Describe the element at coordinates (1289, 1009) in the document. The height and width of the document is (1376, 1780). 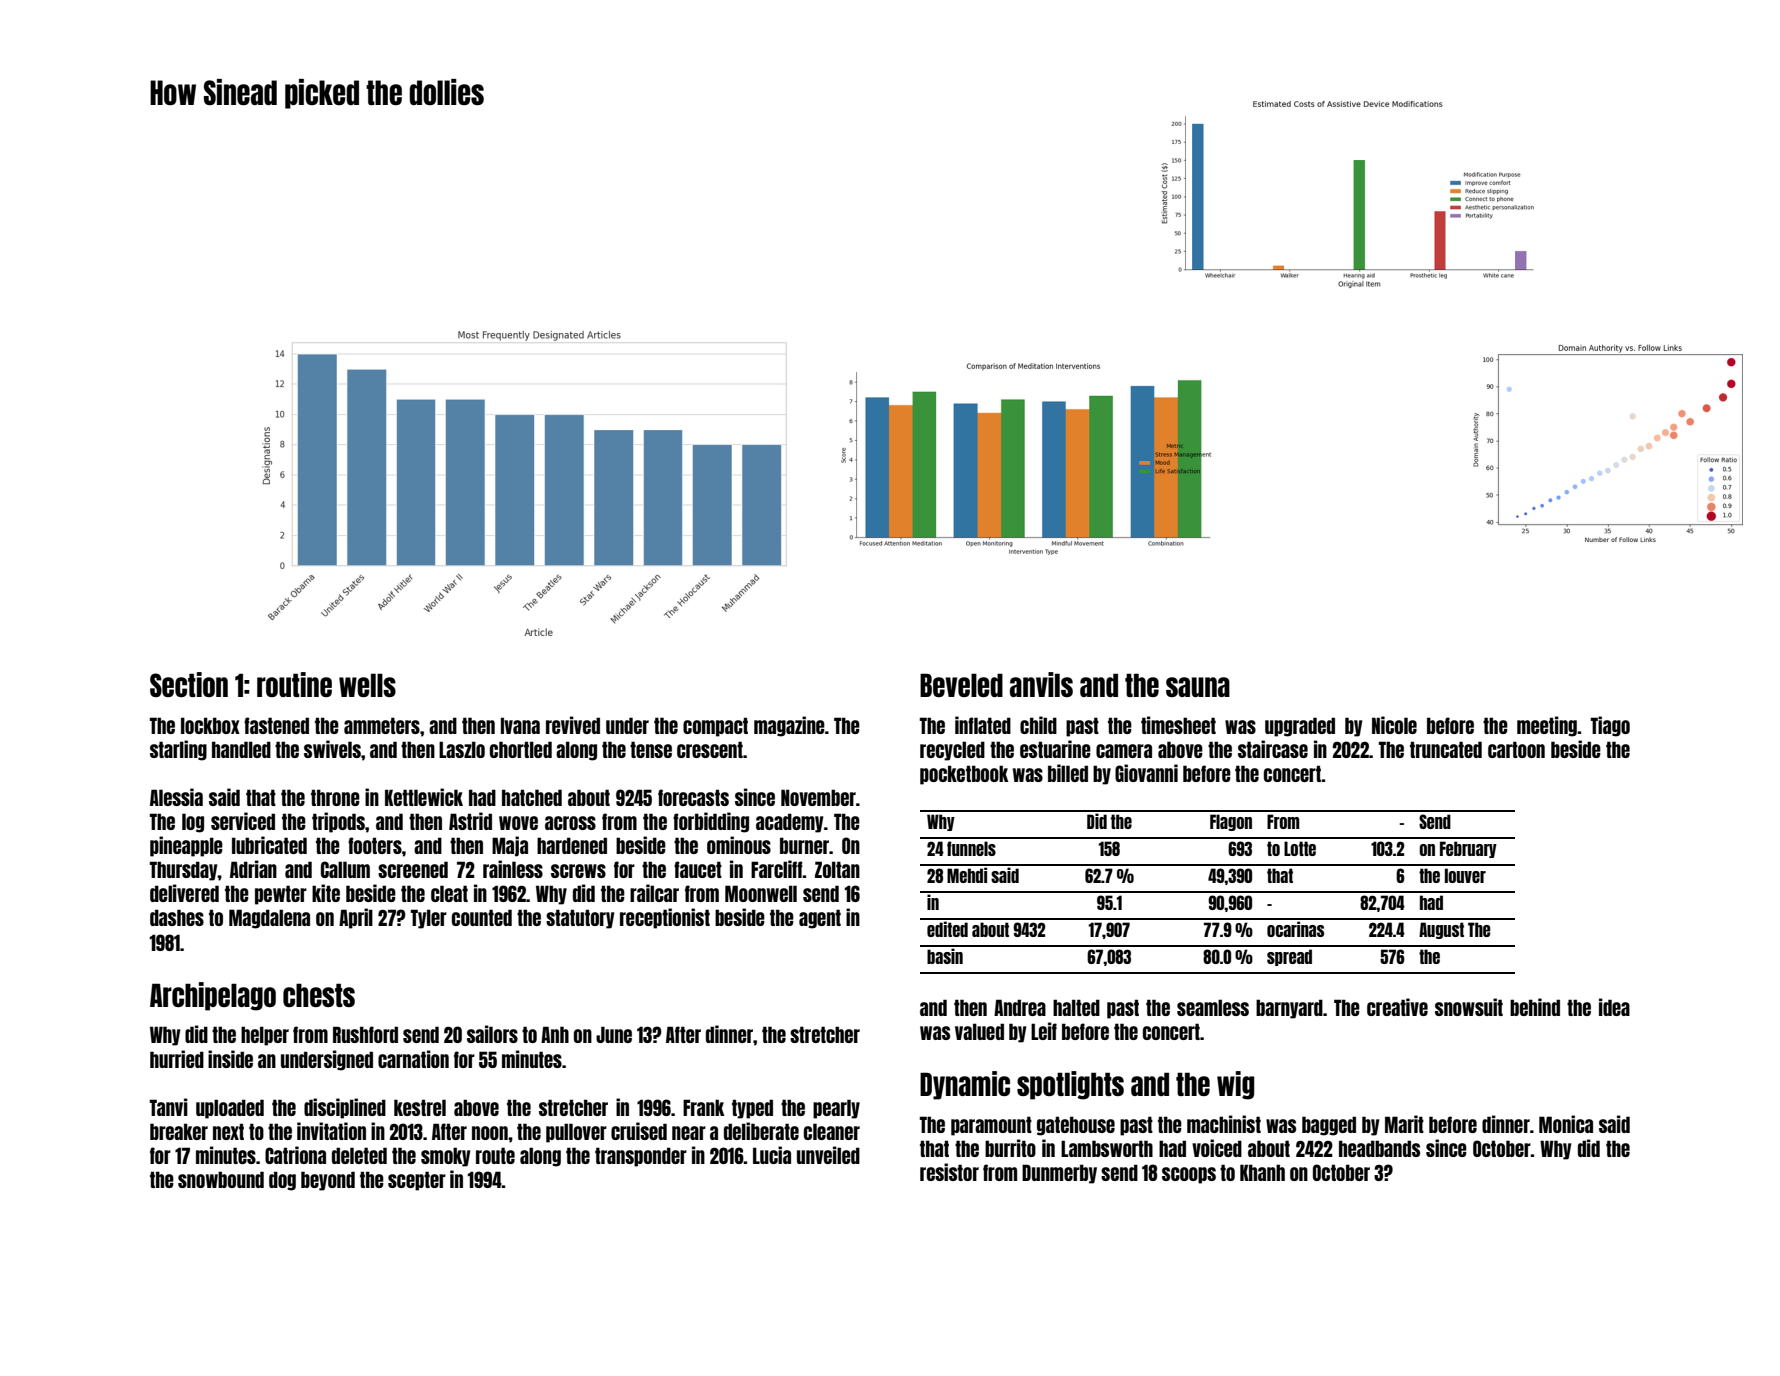
I see `barnyard` at that location.
